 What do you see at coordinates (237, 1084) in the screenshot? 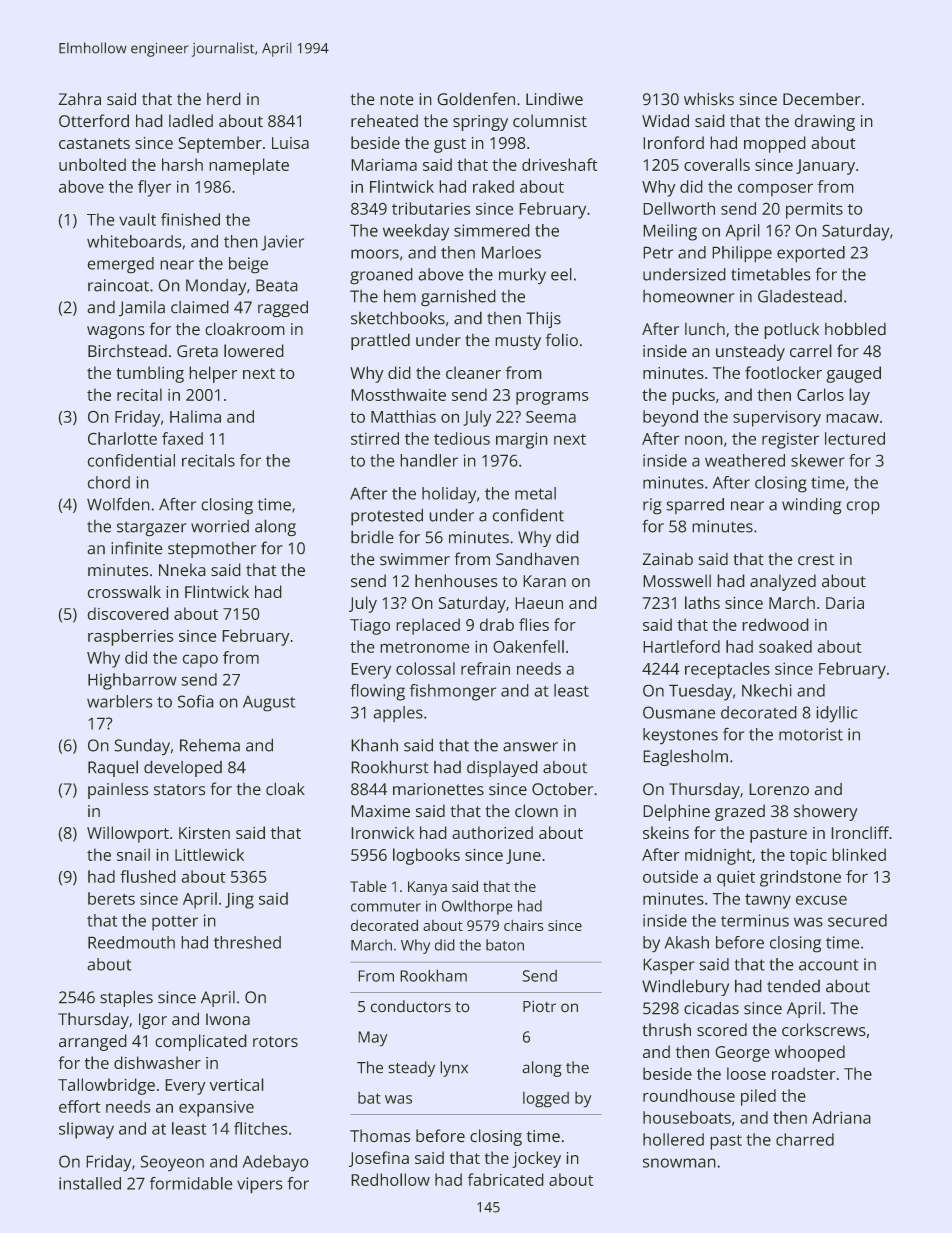
I see `vertical` at bounding box center [237, 1084].
